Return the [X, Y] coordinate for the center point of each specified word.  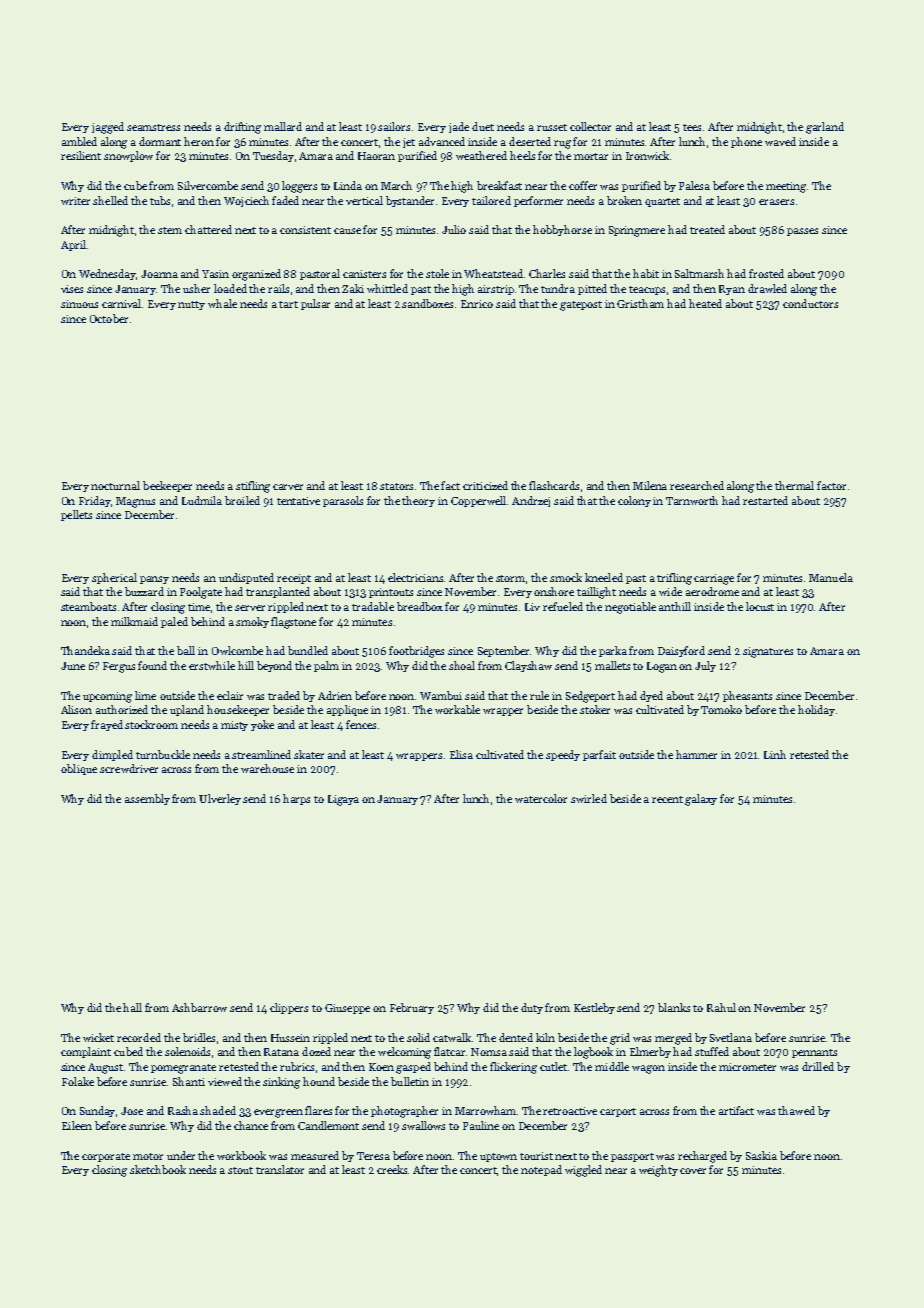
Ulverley [220, 799]
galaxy [701, 800]
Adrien [335, 695]
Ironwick [647, 155]
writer [75, 201]
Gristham [640, 303]
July [705, 666]
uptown [498, 1157]
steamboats [88, 606]
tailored [491, 200]
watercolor [541, 798]
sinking [281, 1083]
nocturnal [115, 485]
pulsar [315, 304]
